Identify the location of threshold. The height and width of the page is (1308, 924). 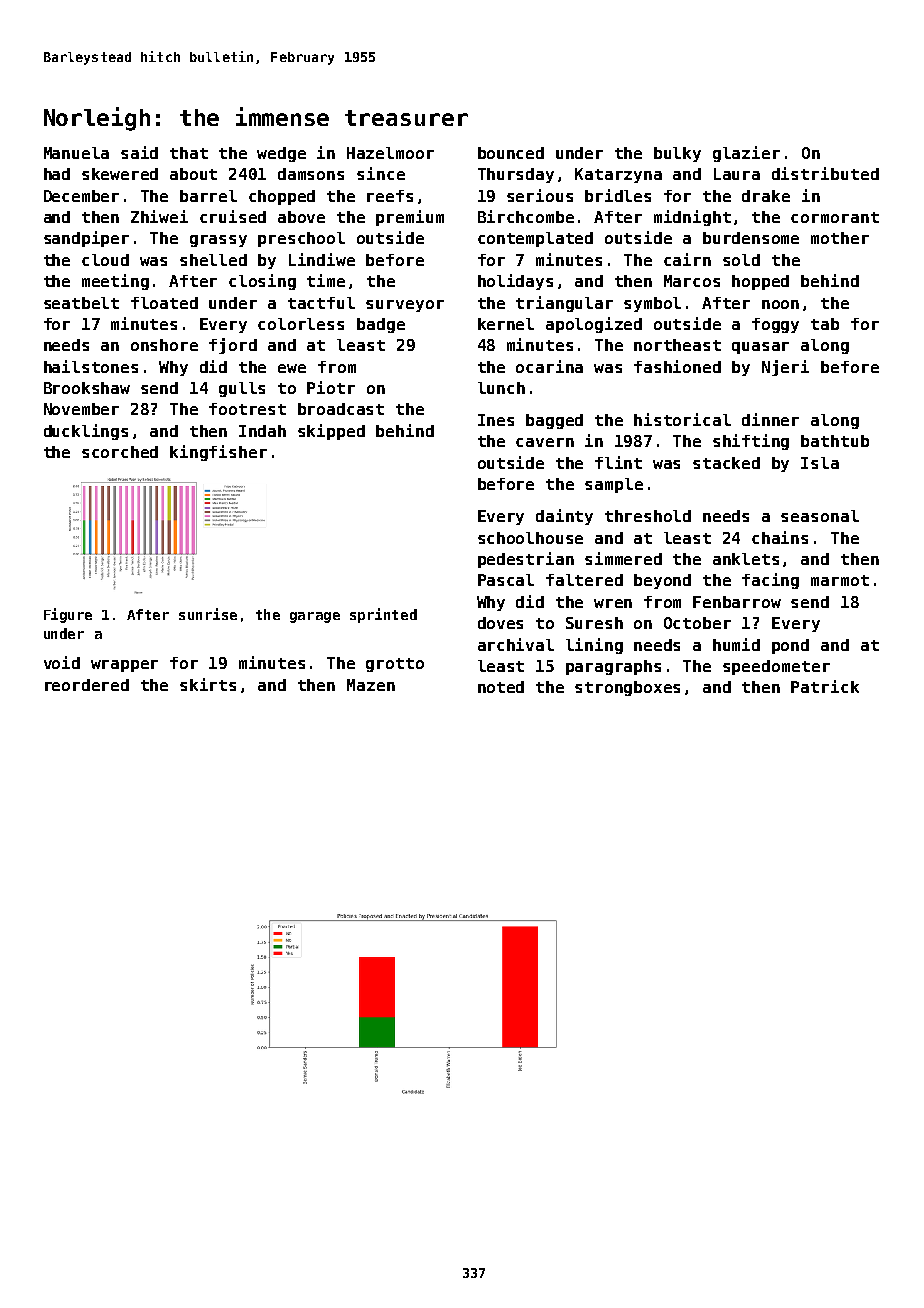
(648, 516).
